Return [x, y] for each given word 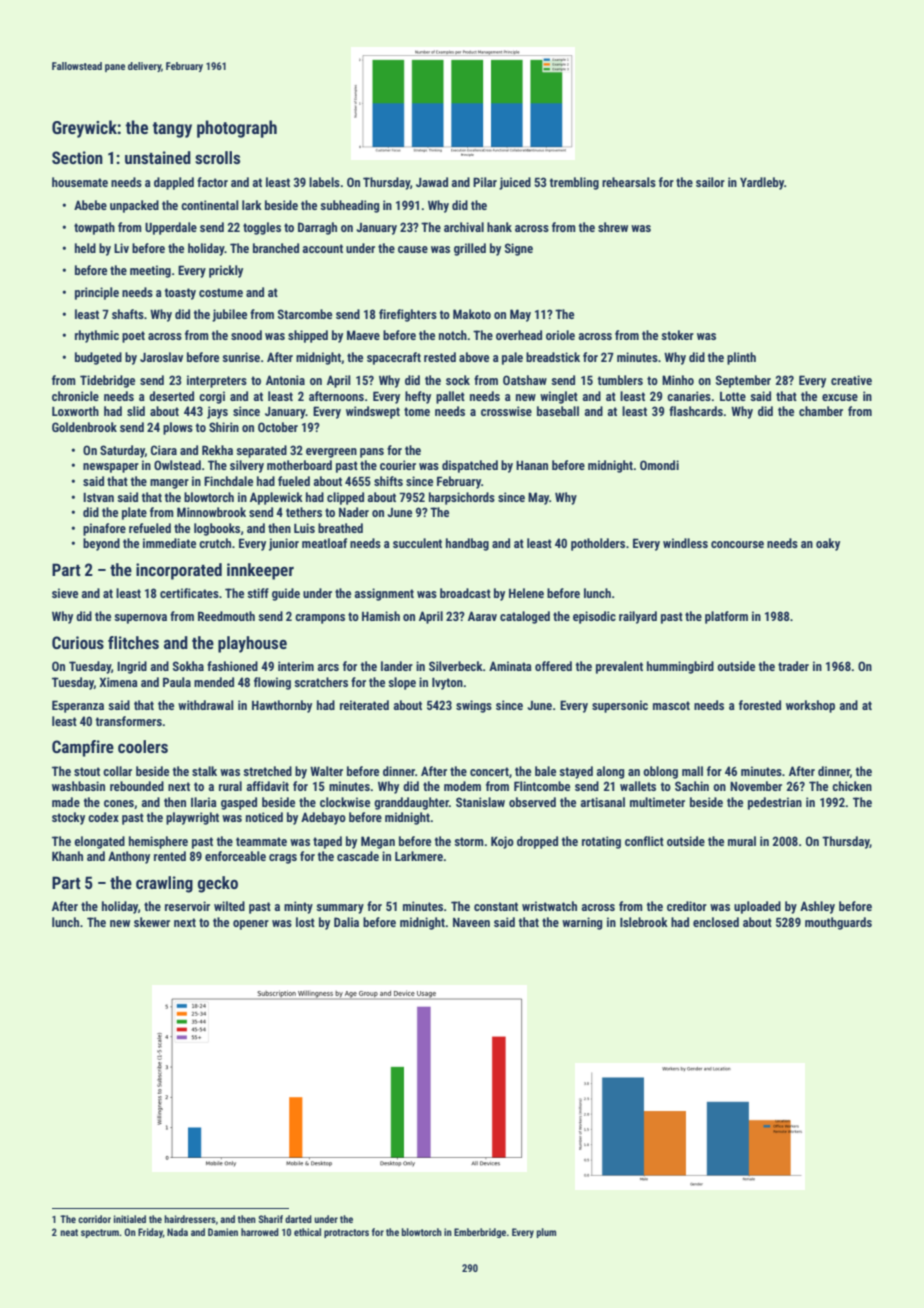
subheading [349, 206]
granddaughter [411, 803]
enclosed [716, 922]
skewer [152, 922]
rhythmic [97, 336]
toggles [262, 228]
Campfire [83, 748]
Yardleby [762, 183]
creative [851, 380]
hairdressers [190, 1219]
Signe [519, 249]
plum [546, 1233]
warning [582, 923]
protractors [346, 1233]
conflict [644, 841]
